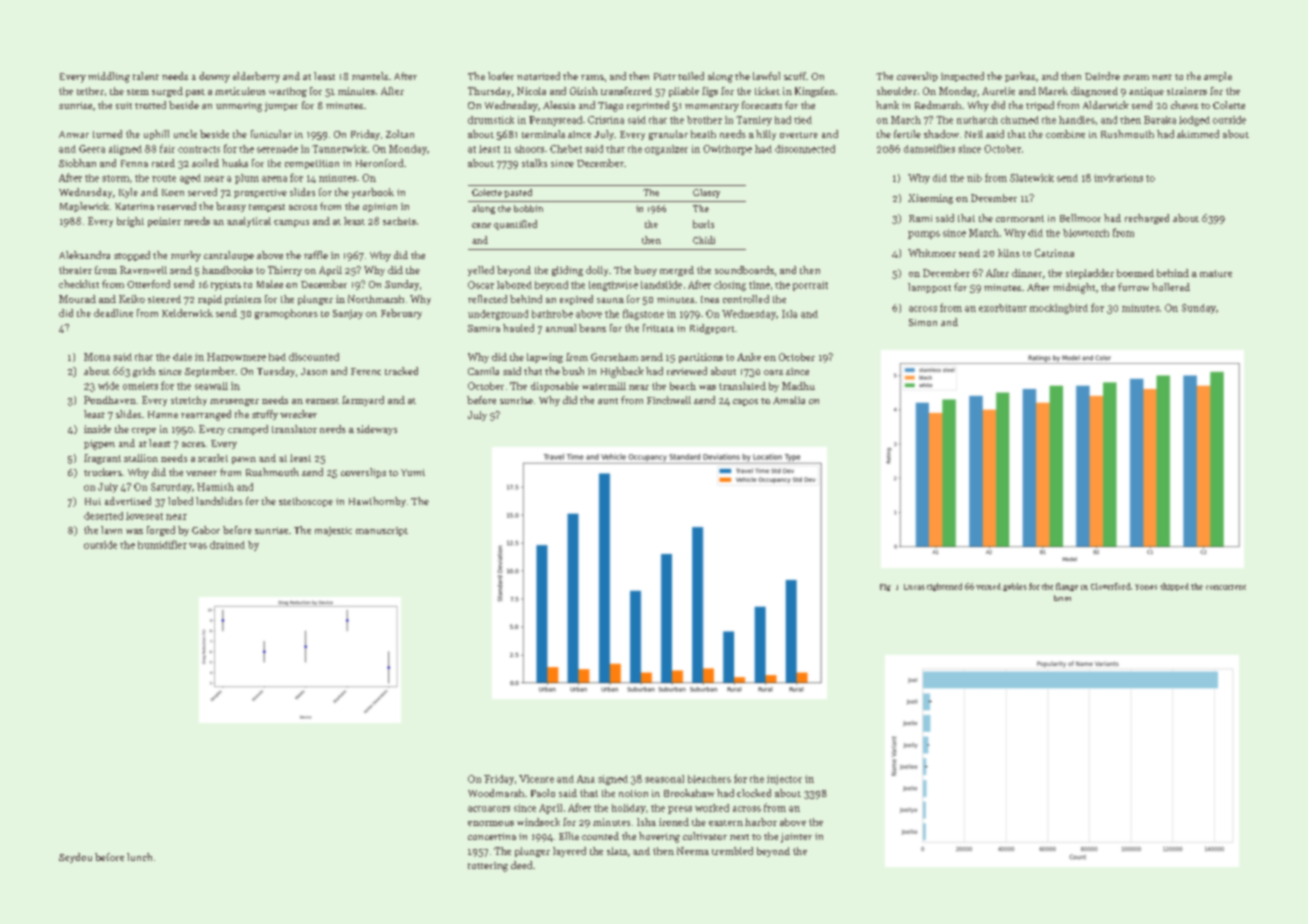 The height and width of the page is (924, 1308). Describe the element at coordinates (214, 77) in the page. I see `downy` at that location.
